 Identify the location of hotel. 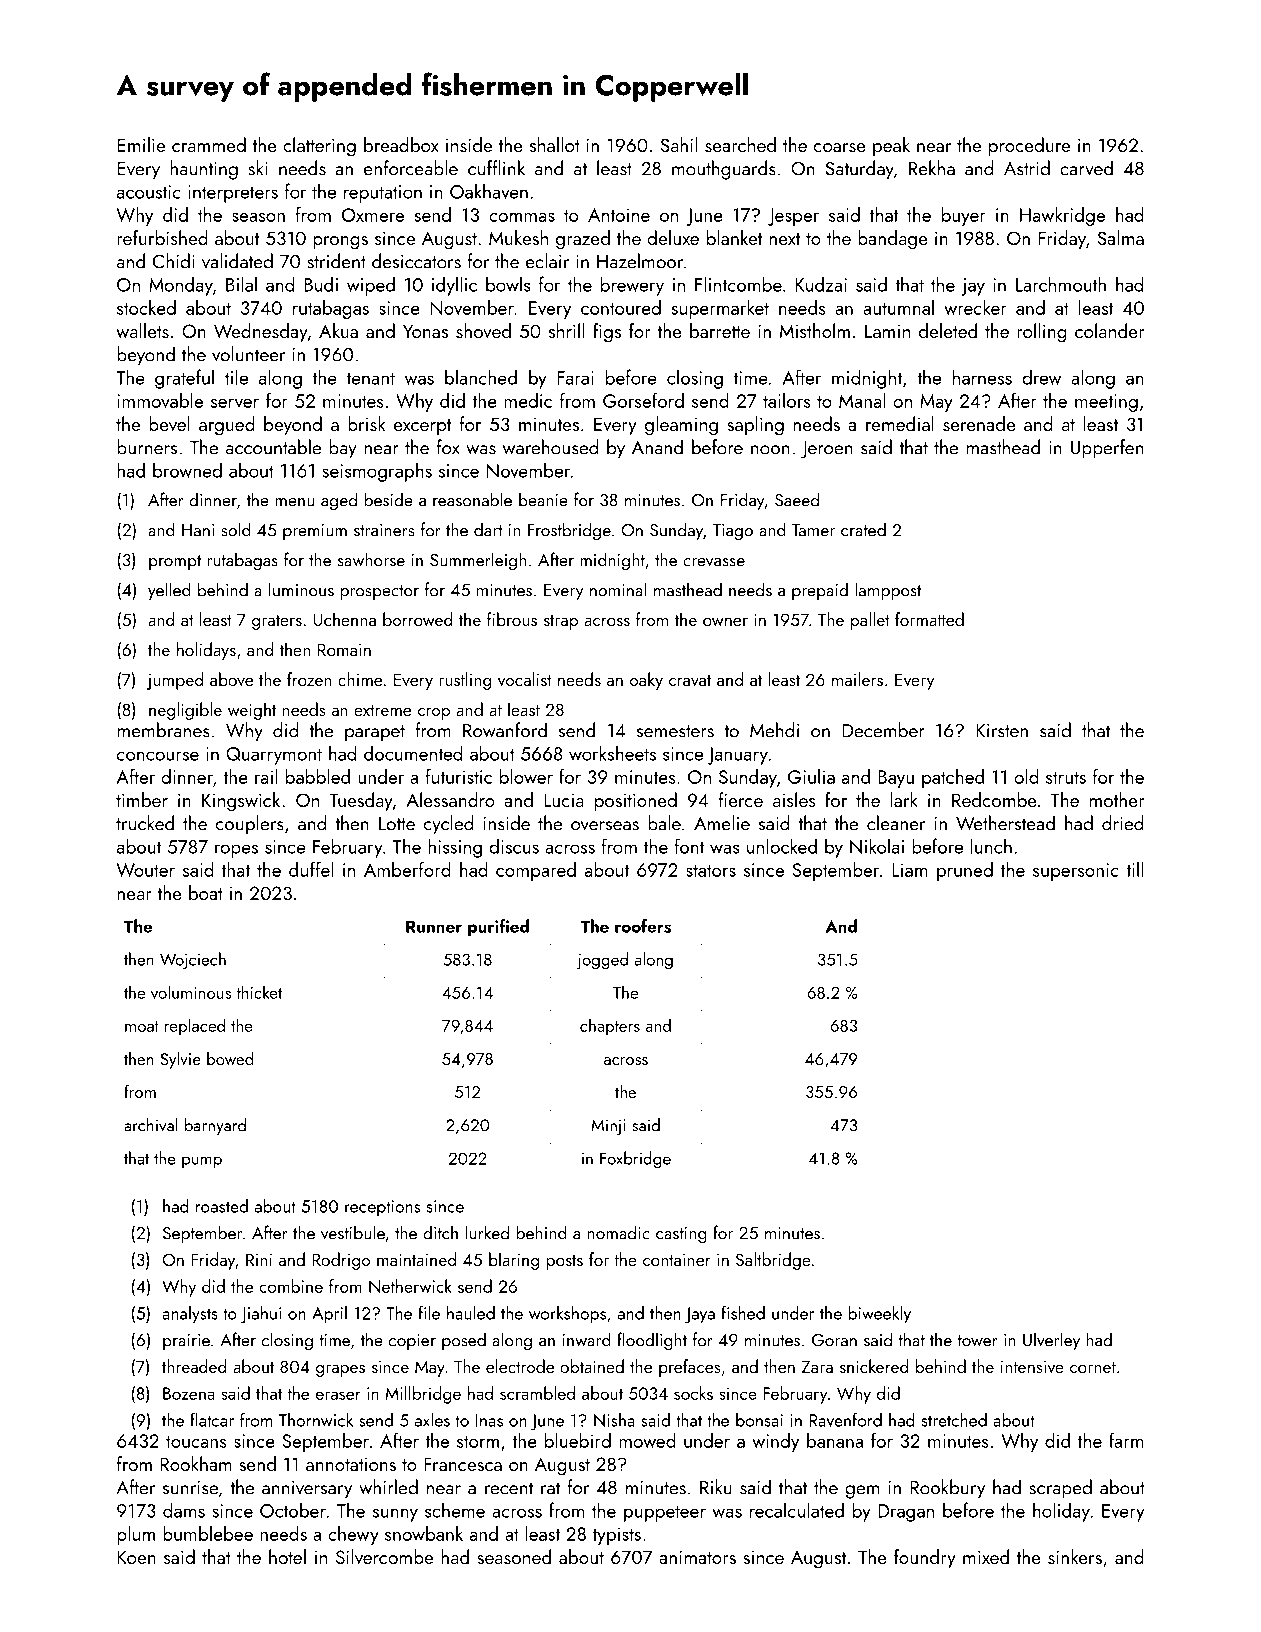
(287, 1556).
